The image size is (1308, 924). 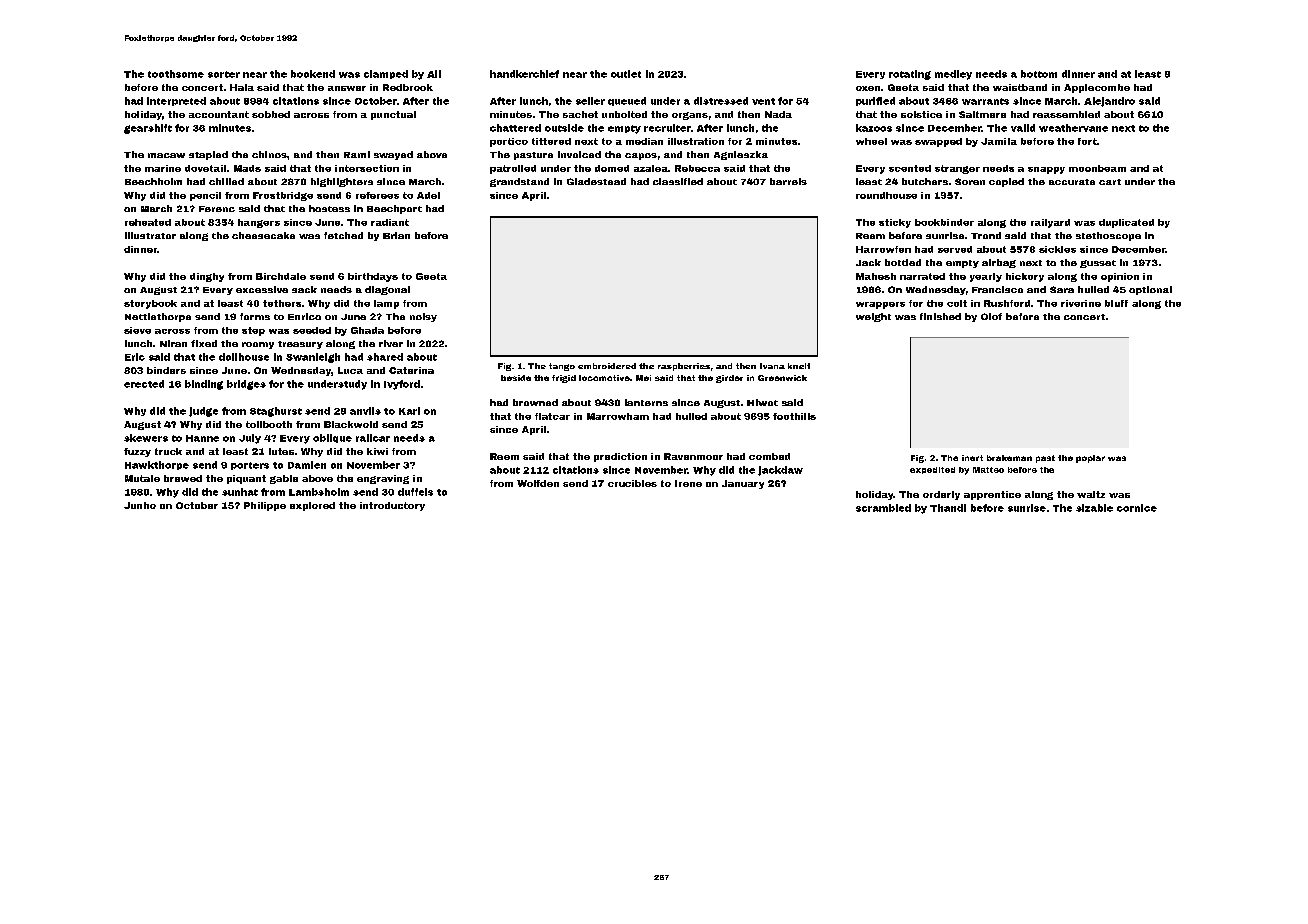 What do you see at coordinates (1108, 236) in the screenshot?
I see `stethoscope` at bounding box center [1108, 236].
